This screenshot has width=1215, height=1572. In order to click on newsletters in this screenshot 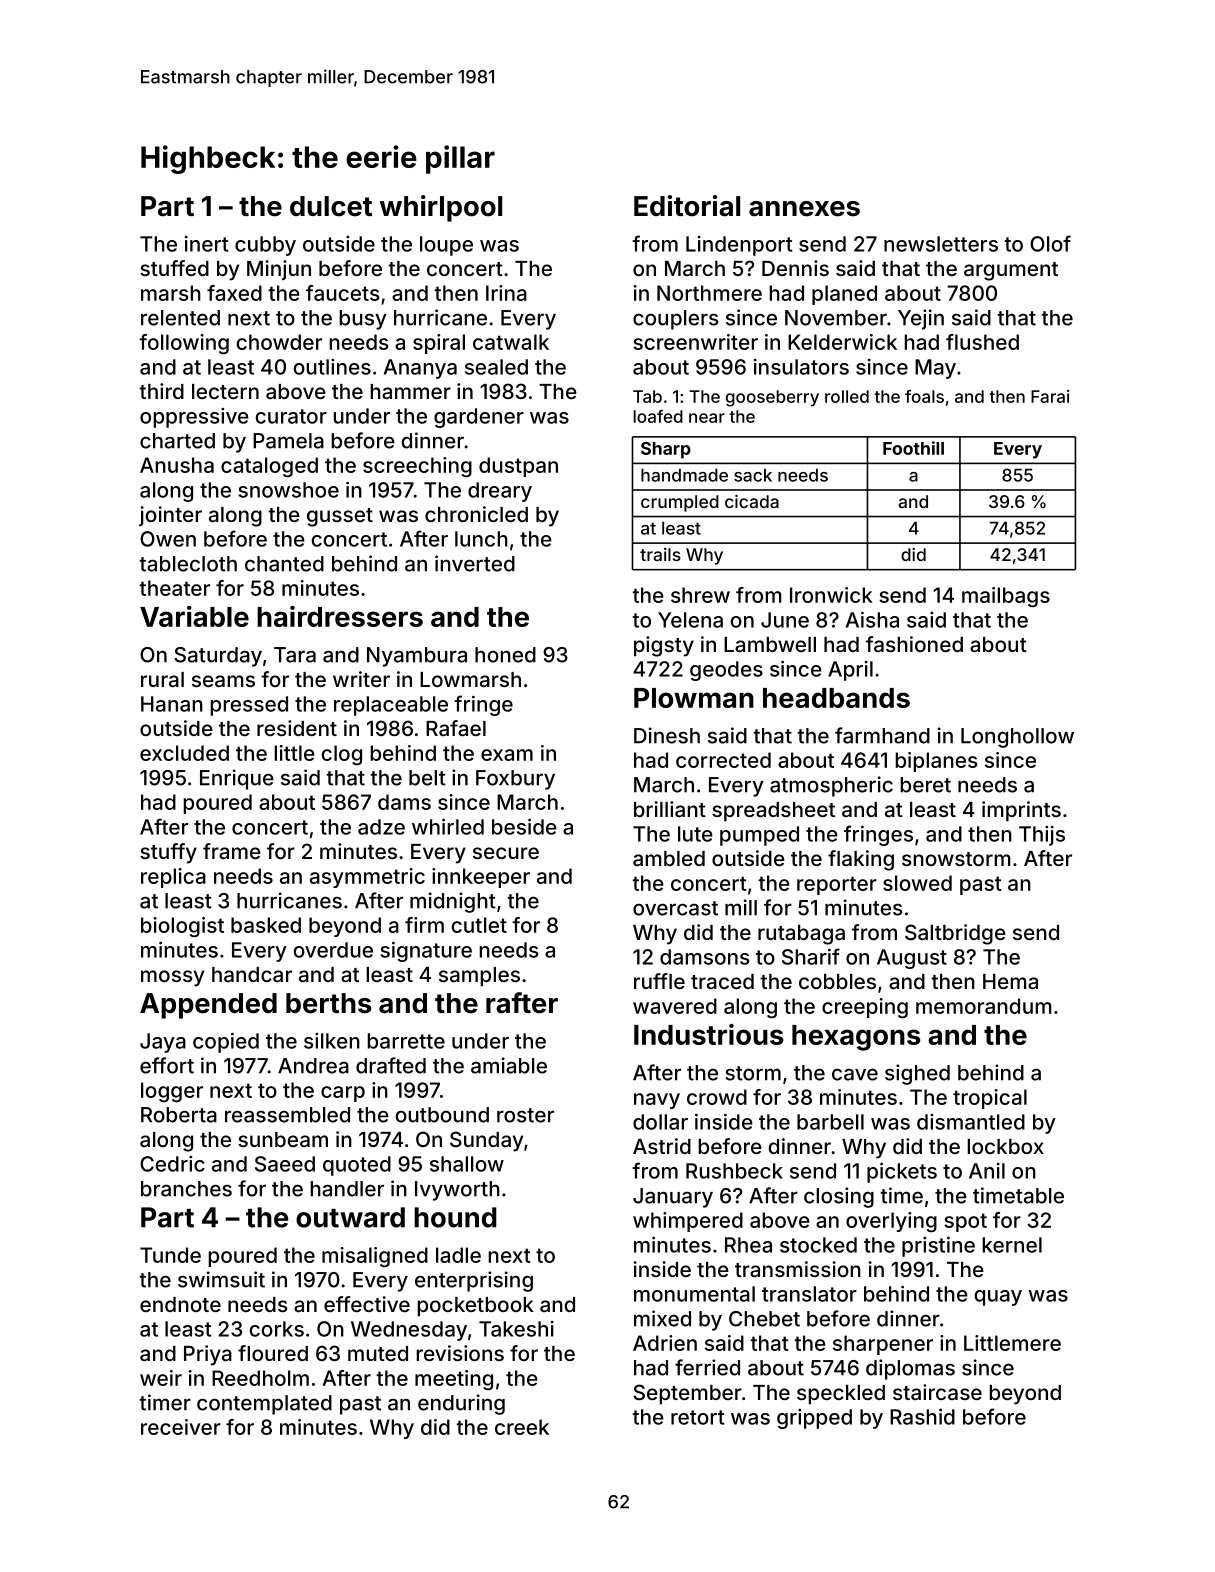, I will do `click(941, 244)`.
